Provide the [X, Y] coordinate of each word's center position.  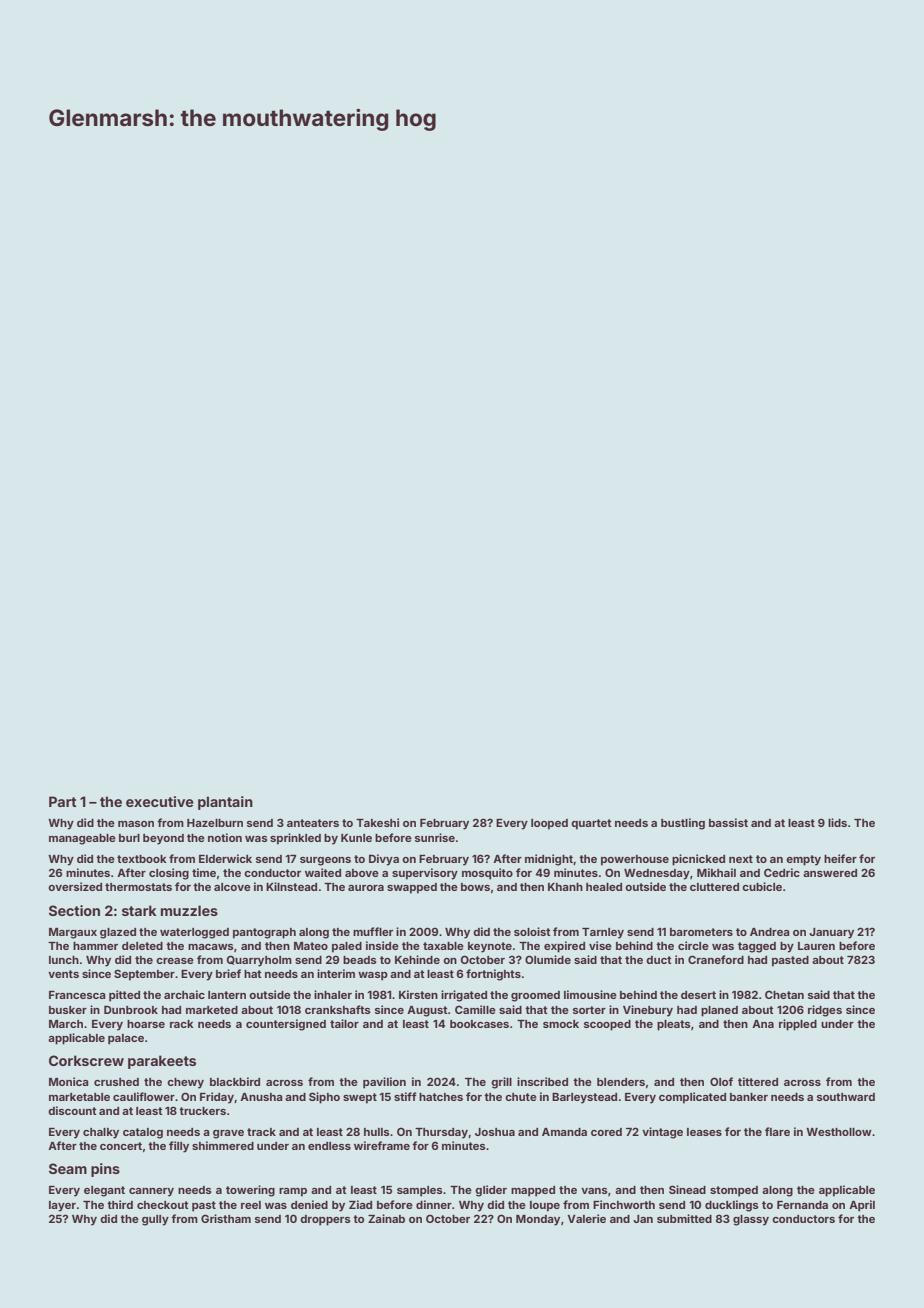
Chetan [784, 994]
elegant [104, 1191]
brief [228, 973]
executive [160, 801]
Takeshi [377, 822]
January [831, 933]
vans [594, 1191]
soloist [532, 931]
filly [179, 1147]
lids [837, 822]
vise [600, 945]
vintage [662, 1133]
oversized [75, 886]
